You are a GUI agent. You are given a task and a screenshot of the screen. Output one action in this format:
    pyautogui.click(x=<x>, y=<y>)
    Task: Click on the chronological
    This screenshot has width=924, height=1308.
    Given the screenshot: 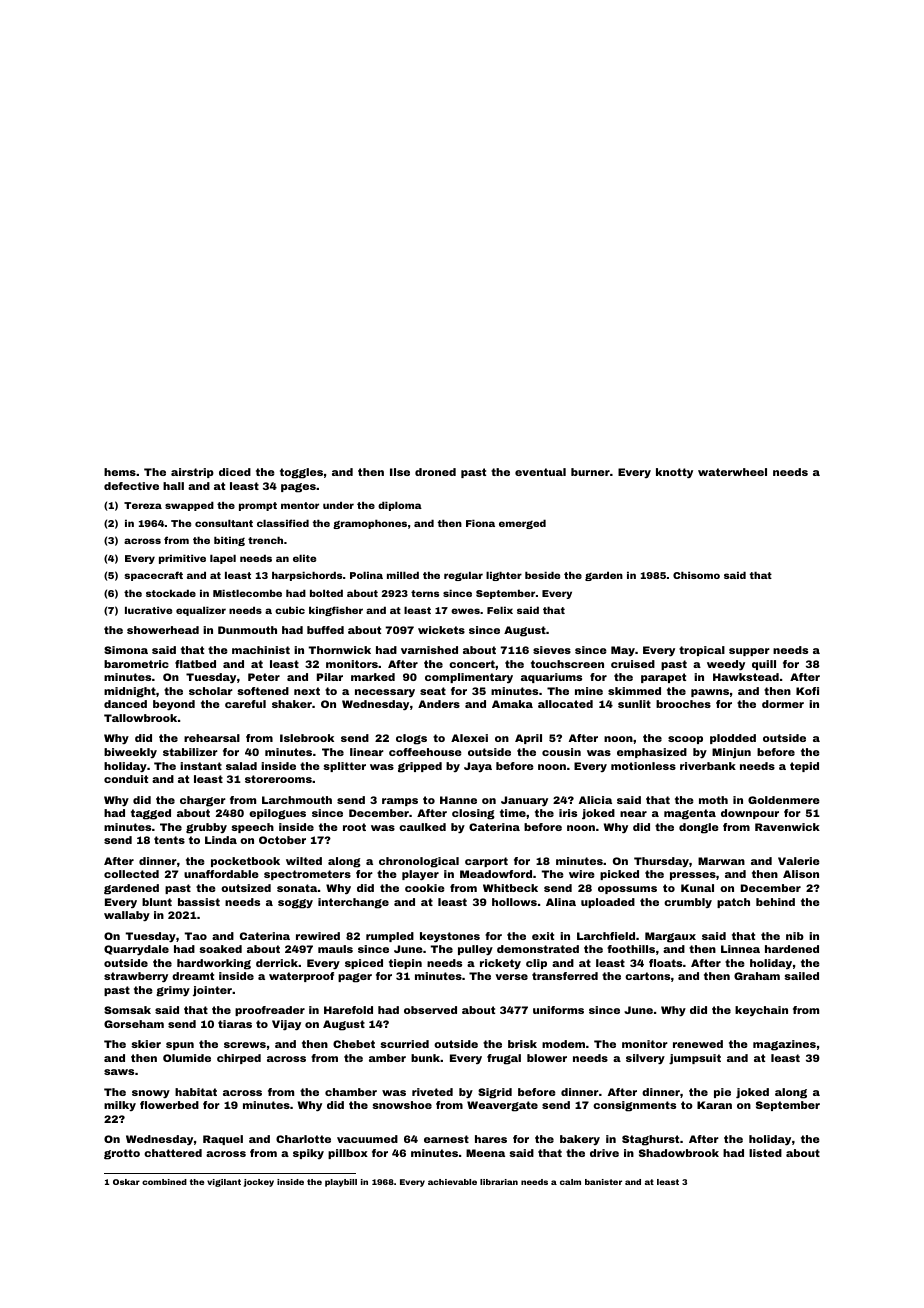 What is the action you would take?
    pyautogui.click(x=419, y=862)
